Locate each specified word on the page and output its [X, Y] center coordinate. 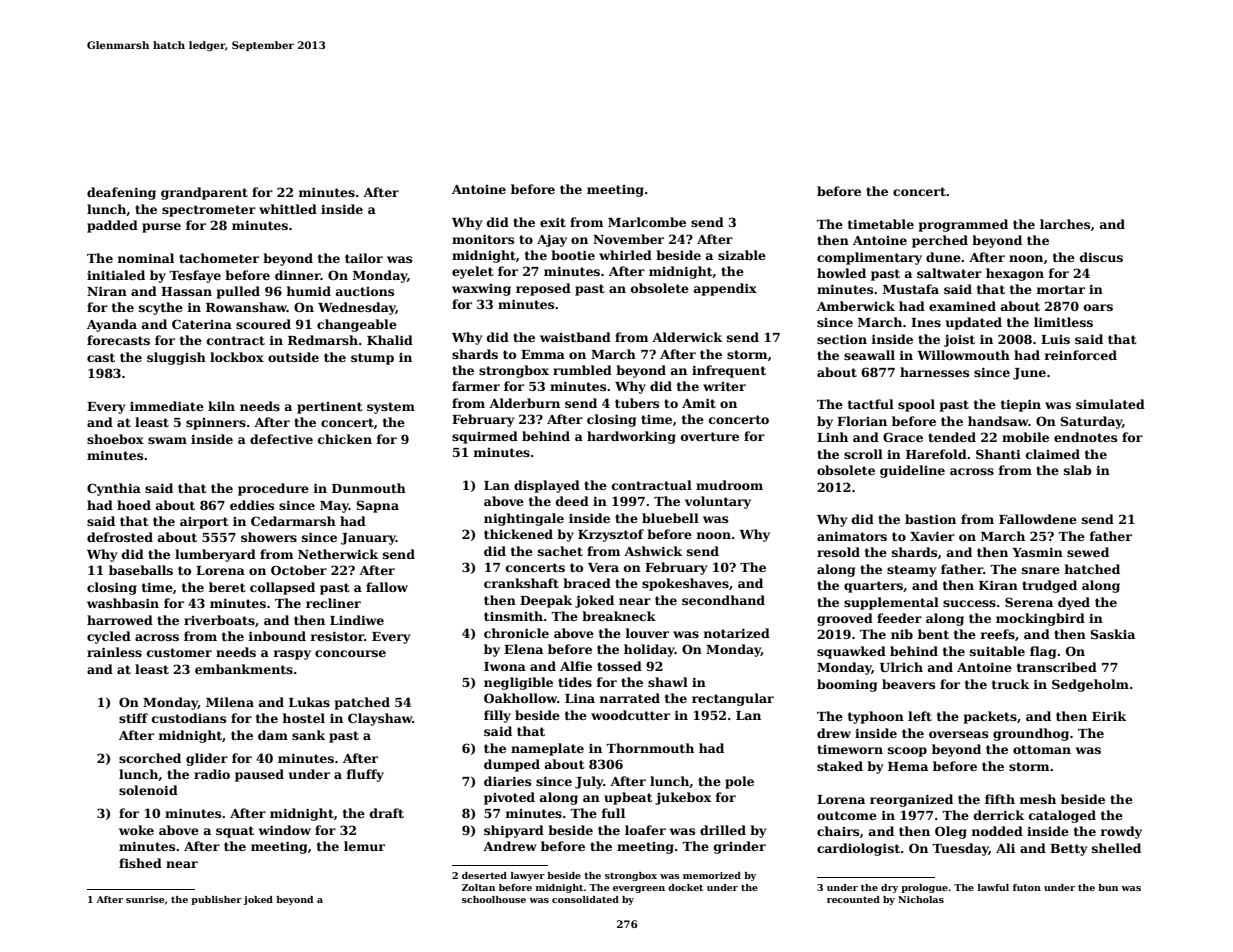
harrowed [120, 620]
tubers [637, 403]
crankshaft [521, 583]
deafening [121, 193]
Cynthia [114, 489]
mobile [1025, 437]
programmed [963, 225]
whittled [288, 209]
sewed [1088, 552]
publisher [216, 900]
